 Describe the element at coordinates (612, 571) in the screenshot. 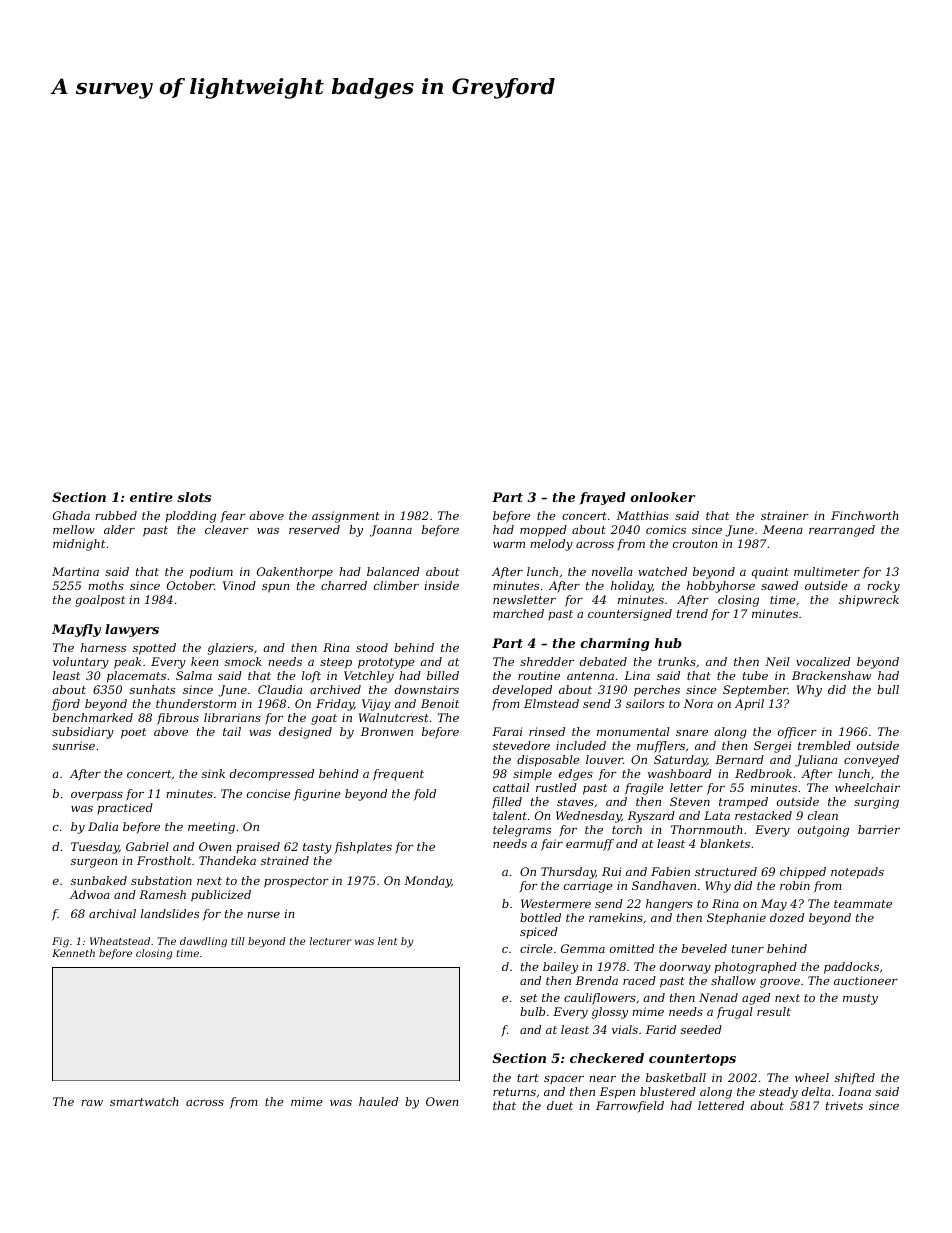

I see `novella` at that location.
